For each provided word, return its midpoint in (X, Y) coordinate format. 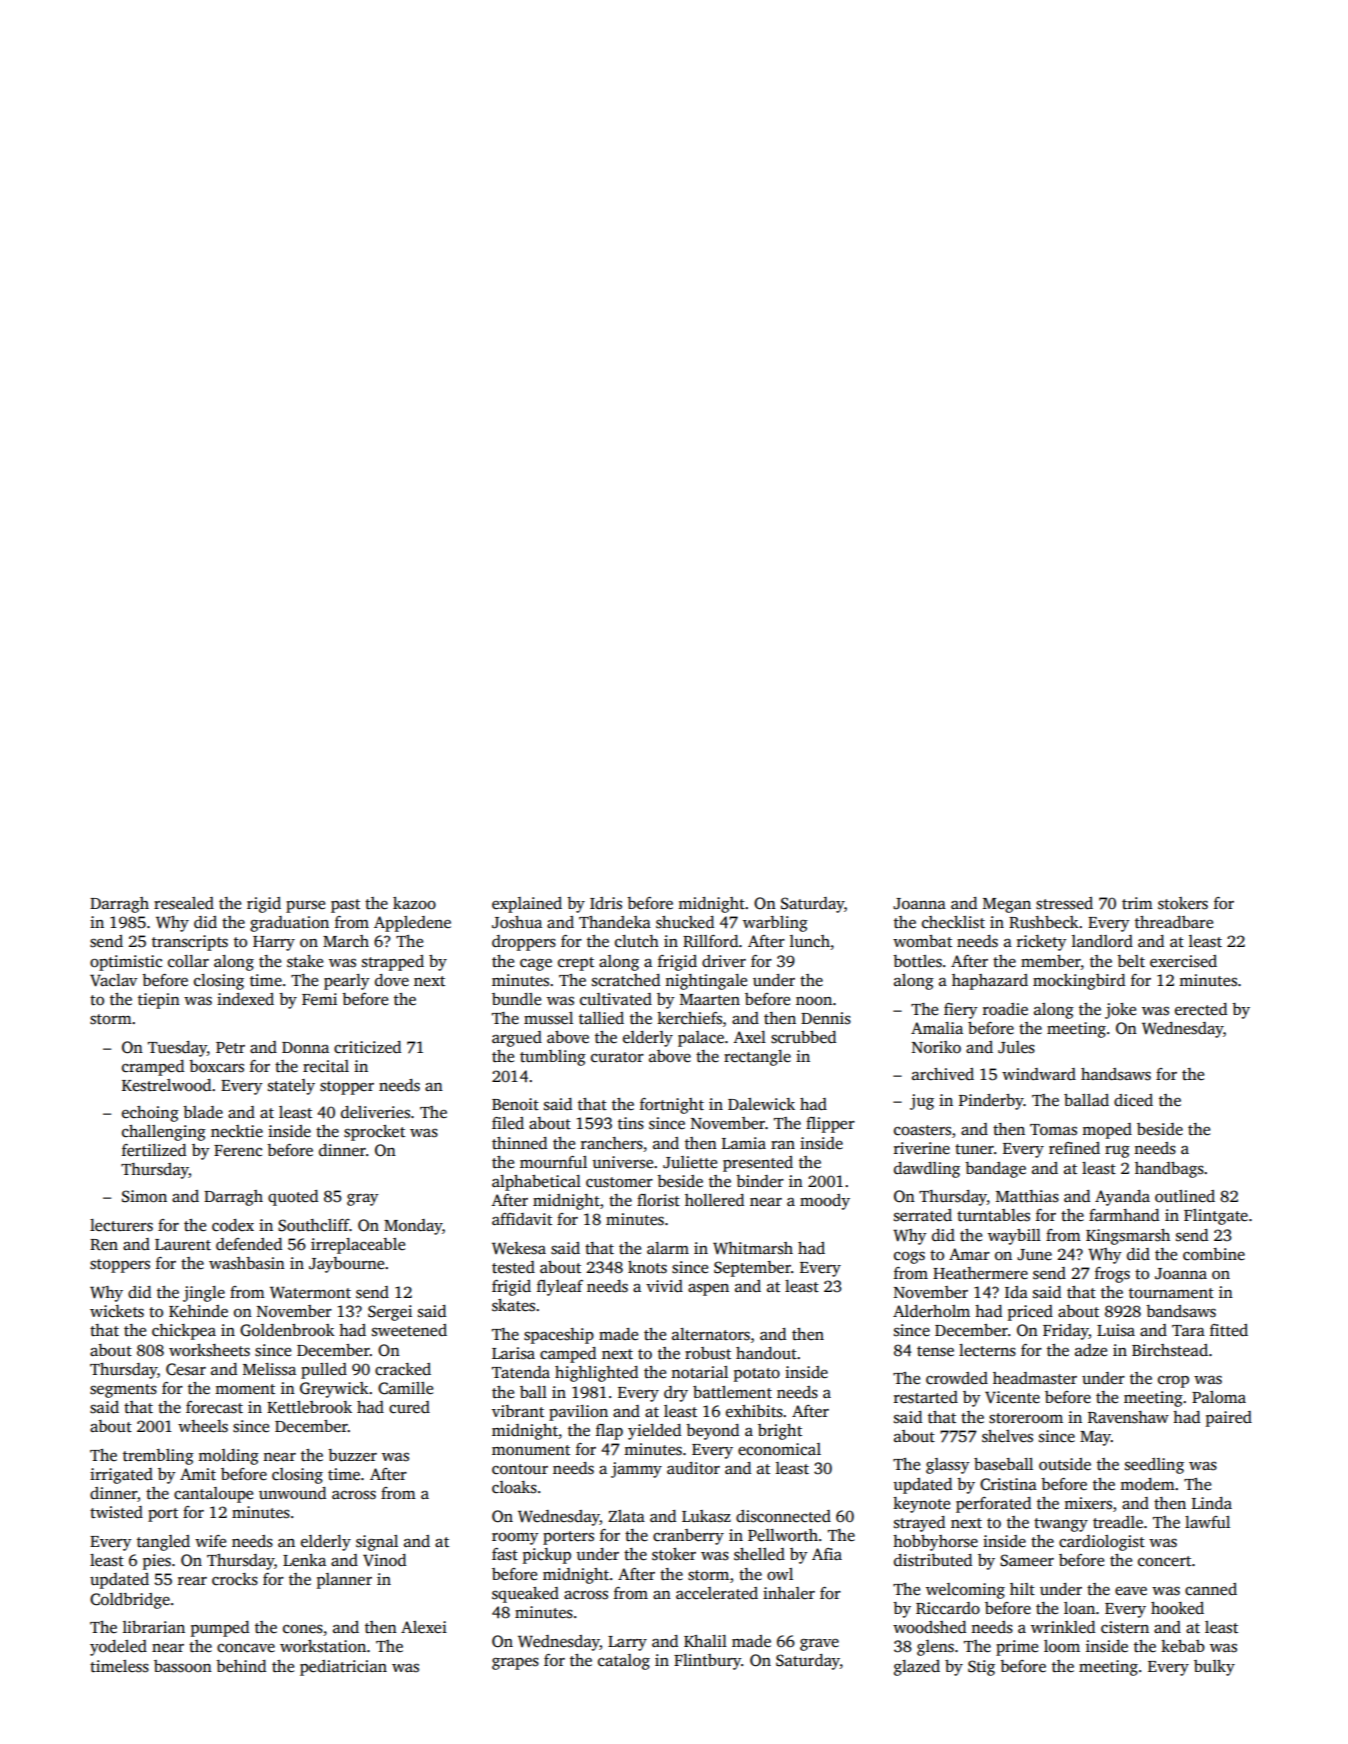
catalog (624, 1662)
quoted (293, 1198)
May (1095, 1438)
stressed (1064, 903)
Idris (606, 903)
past (345, 906)
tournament (1171, 1293)
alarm (668, 1248)
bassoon (183, 1666)
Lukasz (706, 1516)
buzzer (352, 1455)
